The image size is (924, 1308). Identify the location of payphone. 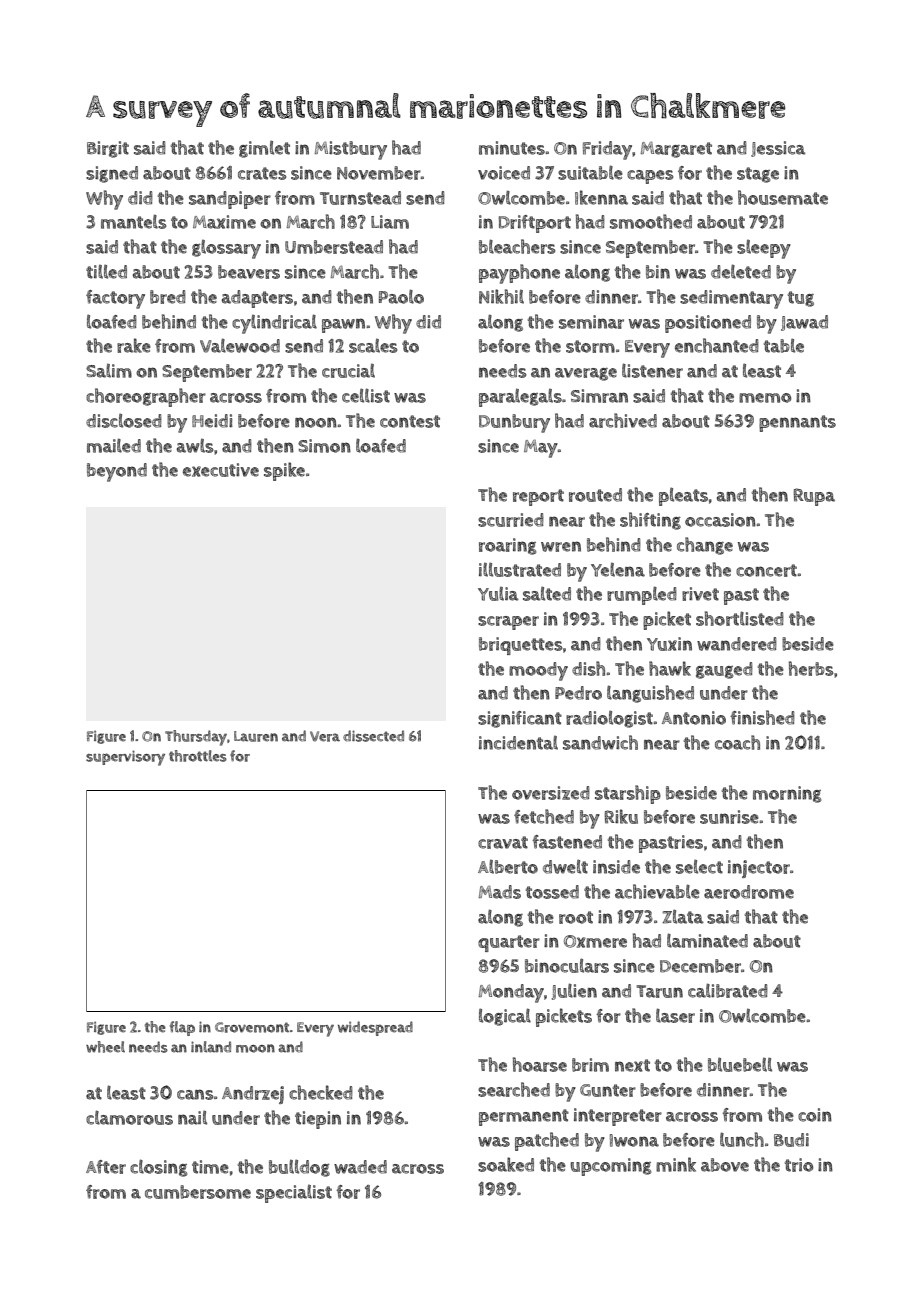
(519, 274).
